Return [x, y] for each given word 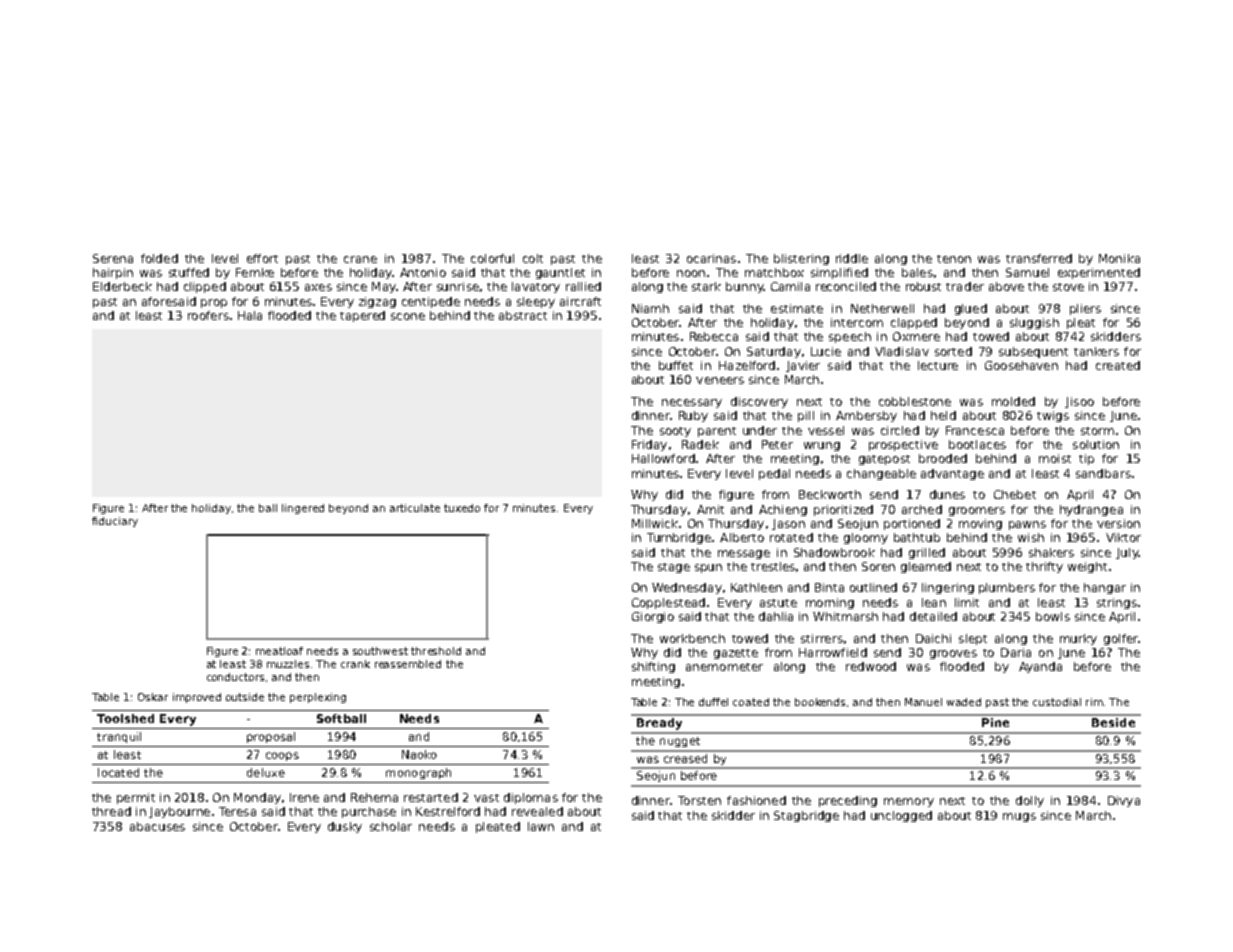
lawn [541, 826]
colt [533, 258]
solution [1096, 444]
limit [967, 602]
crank [355, 664]
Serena [113, 258]
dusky [345, 827]
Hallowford [663, 458]
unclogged [901, 816]
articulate [415, 508]
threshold [436, 651]
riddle [852, 258]
